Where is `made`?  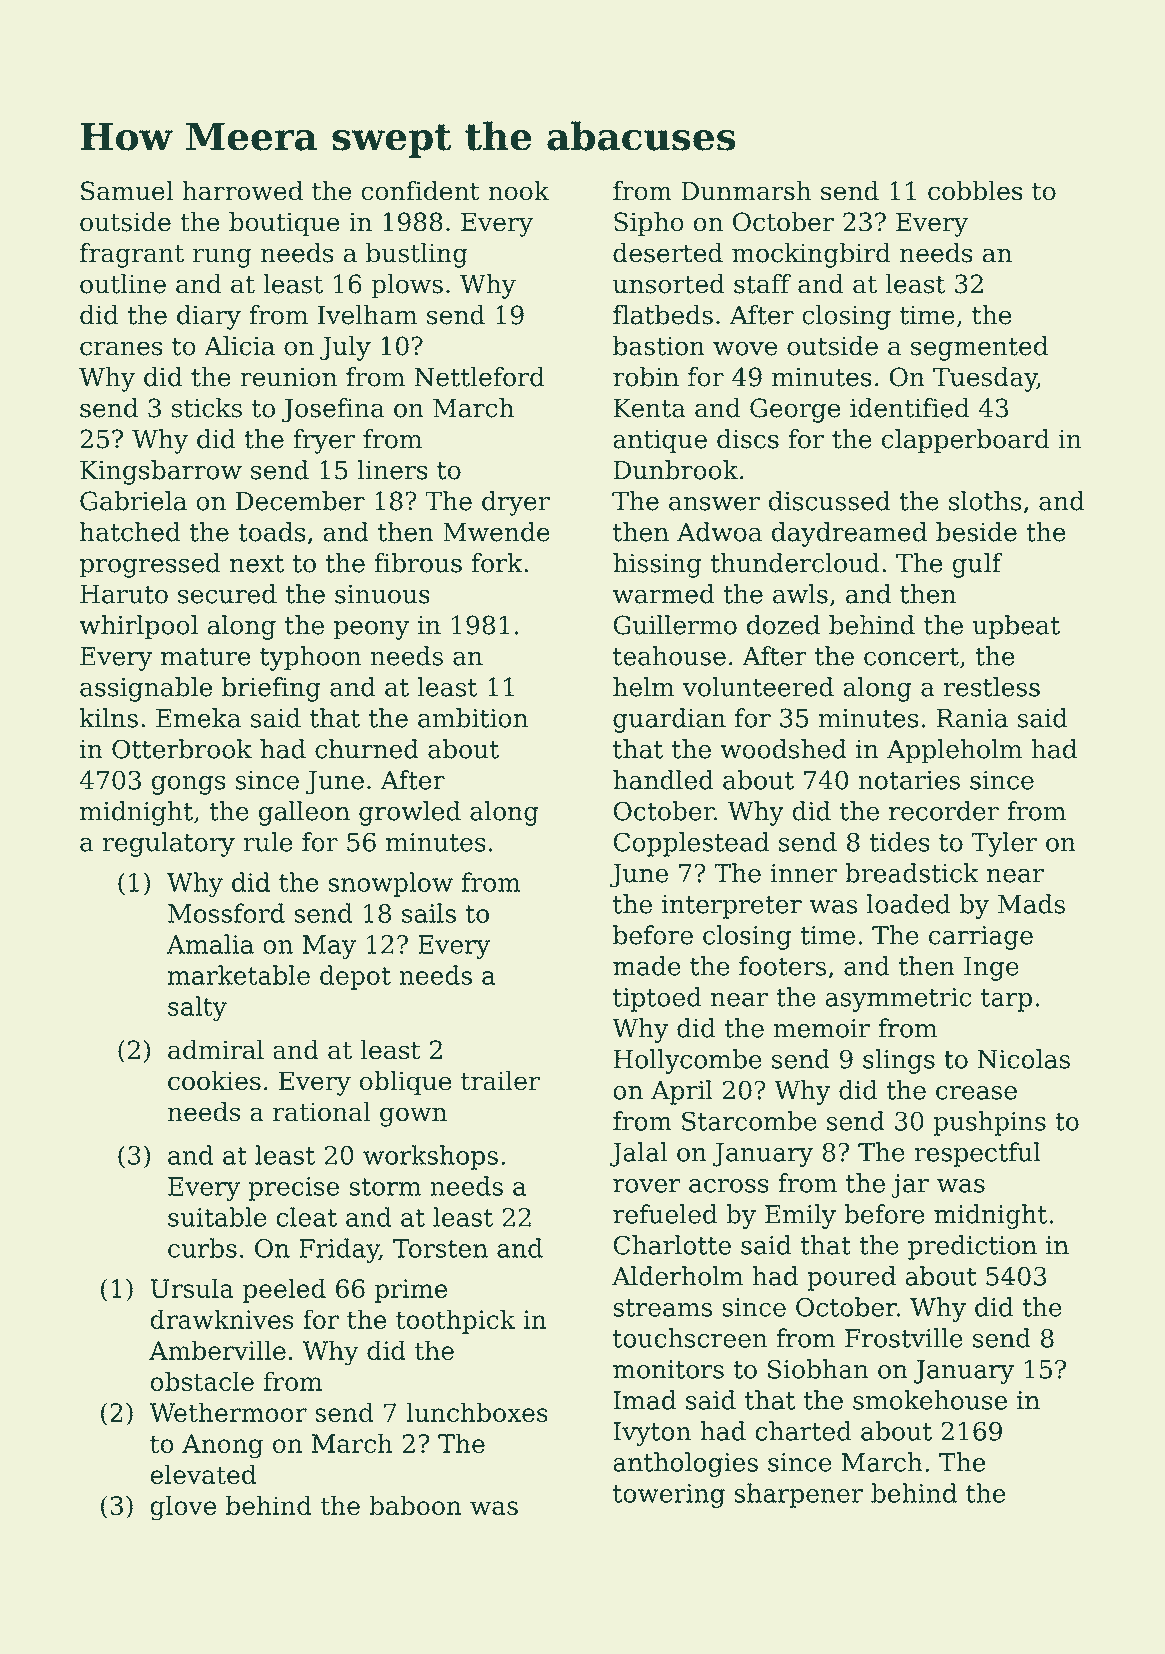
made is located at coordinates (647, 966).
